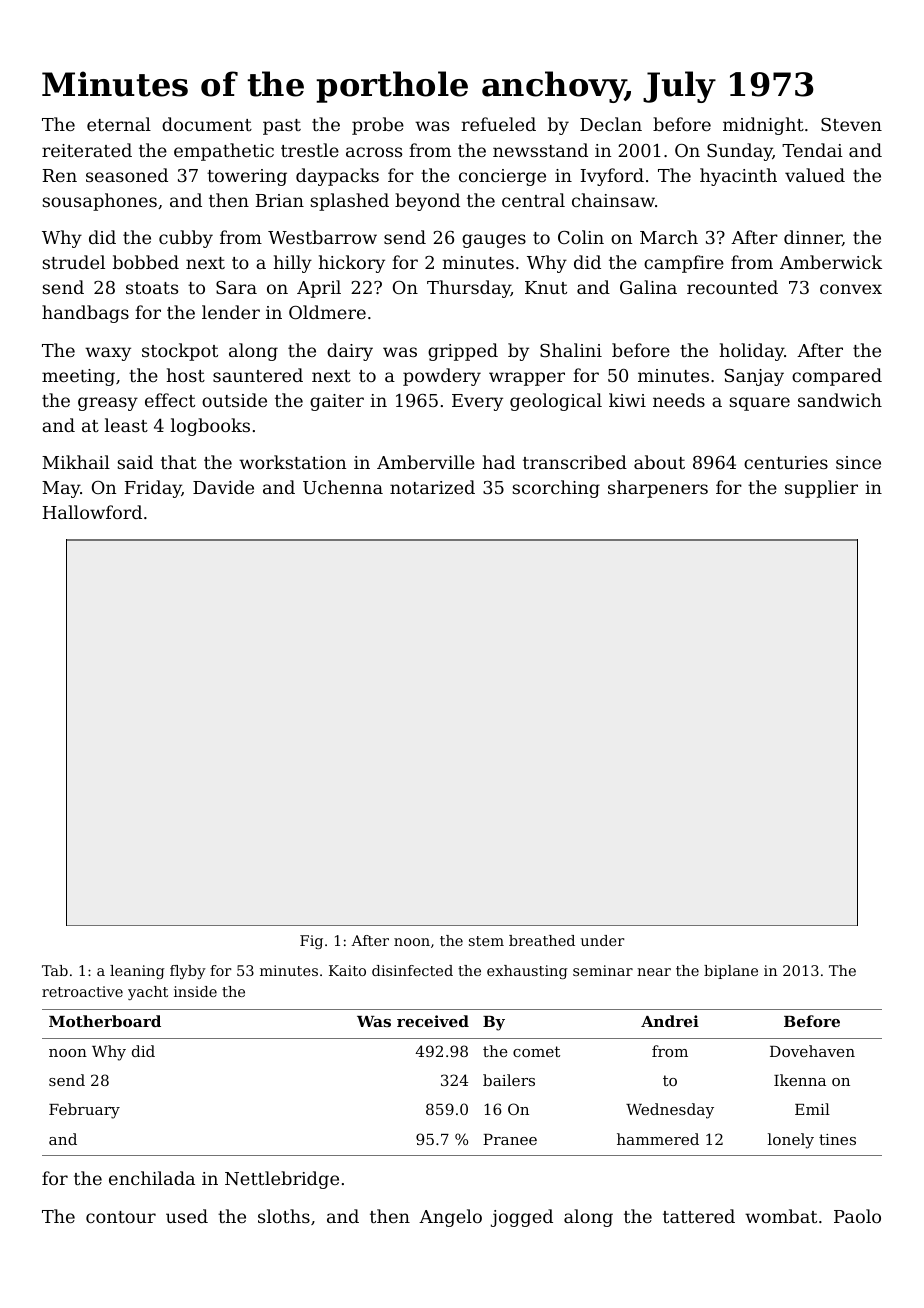 The width and height of the document is (924, 1308). What do you see at coordinates (378, 126) in the document?
I see `probe` at bounding box center [378, 126].
